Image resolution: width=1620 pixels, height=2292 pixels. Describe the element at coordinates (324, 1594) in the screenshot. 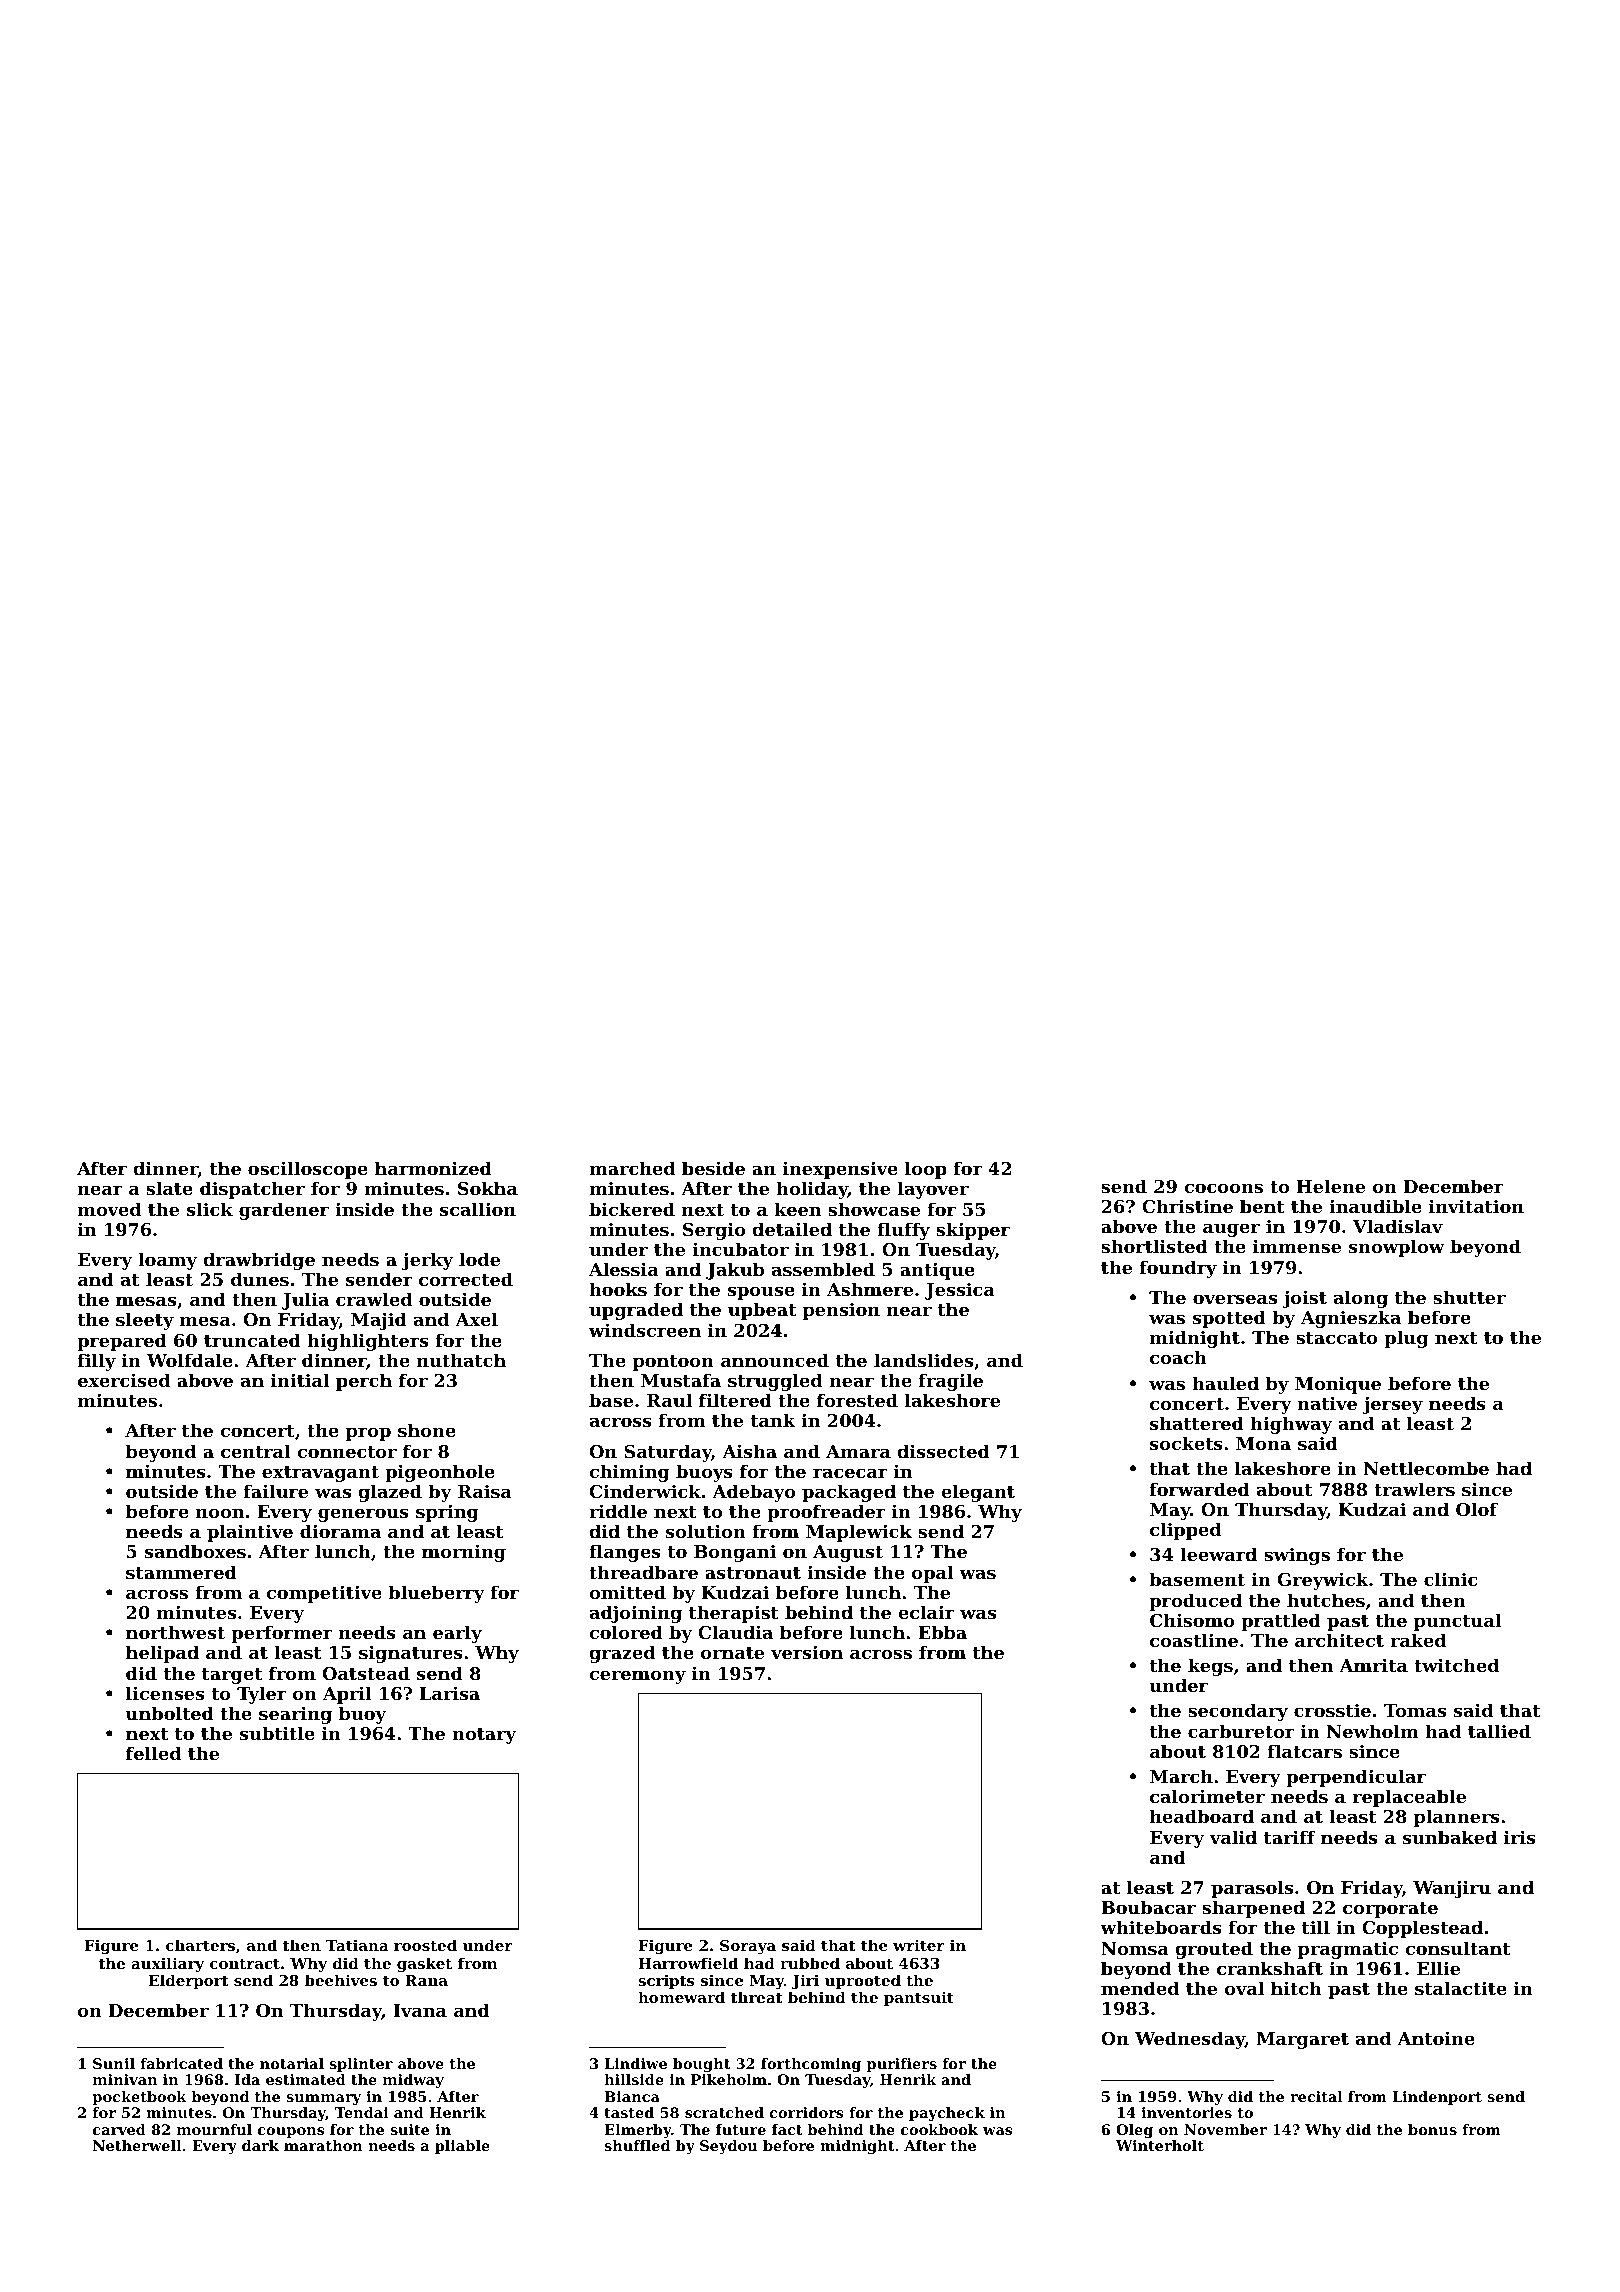

I see `competitive` at that location.
